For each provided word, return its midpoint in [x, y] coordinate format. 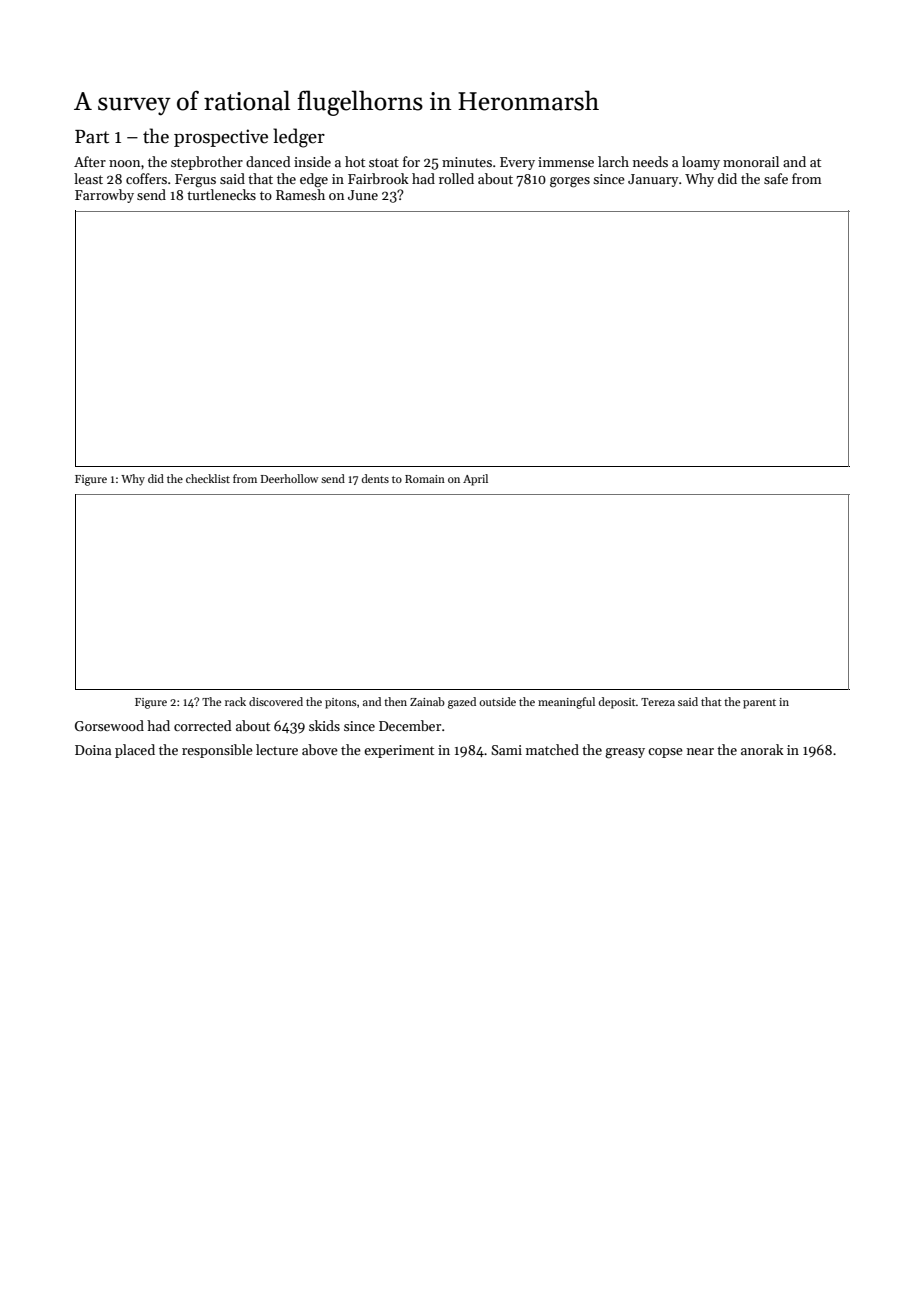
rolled [456, 178]
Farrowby [104, 196]
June [363, 195]
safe [776, 178]
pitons [341, 703]
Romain [425, 479]
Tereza [658, 702]
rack [235, 701]
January [653, 180]
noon [124, 163]
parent [759, 704]
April [475, 480]
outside [497, 701]
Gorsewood [109, 725]
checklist [208, 478]
